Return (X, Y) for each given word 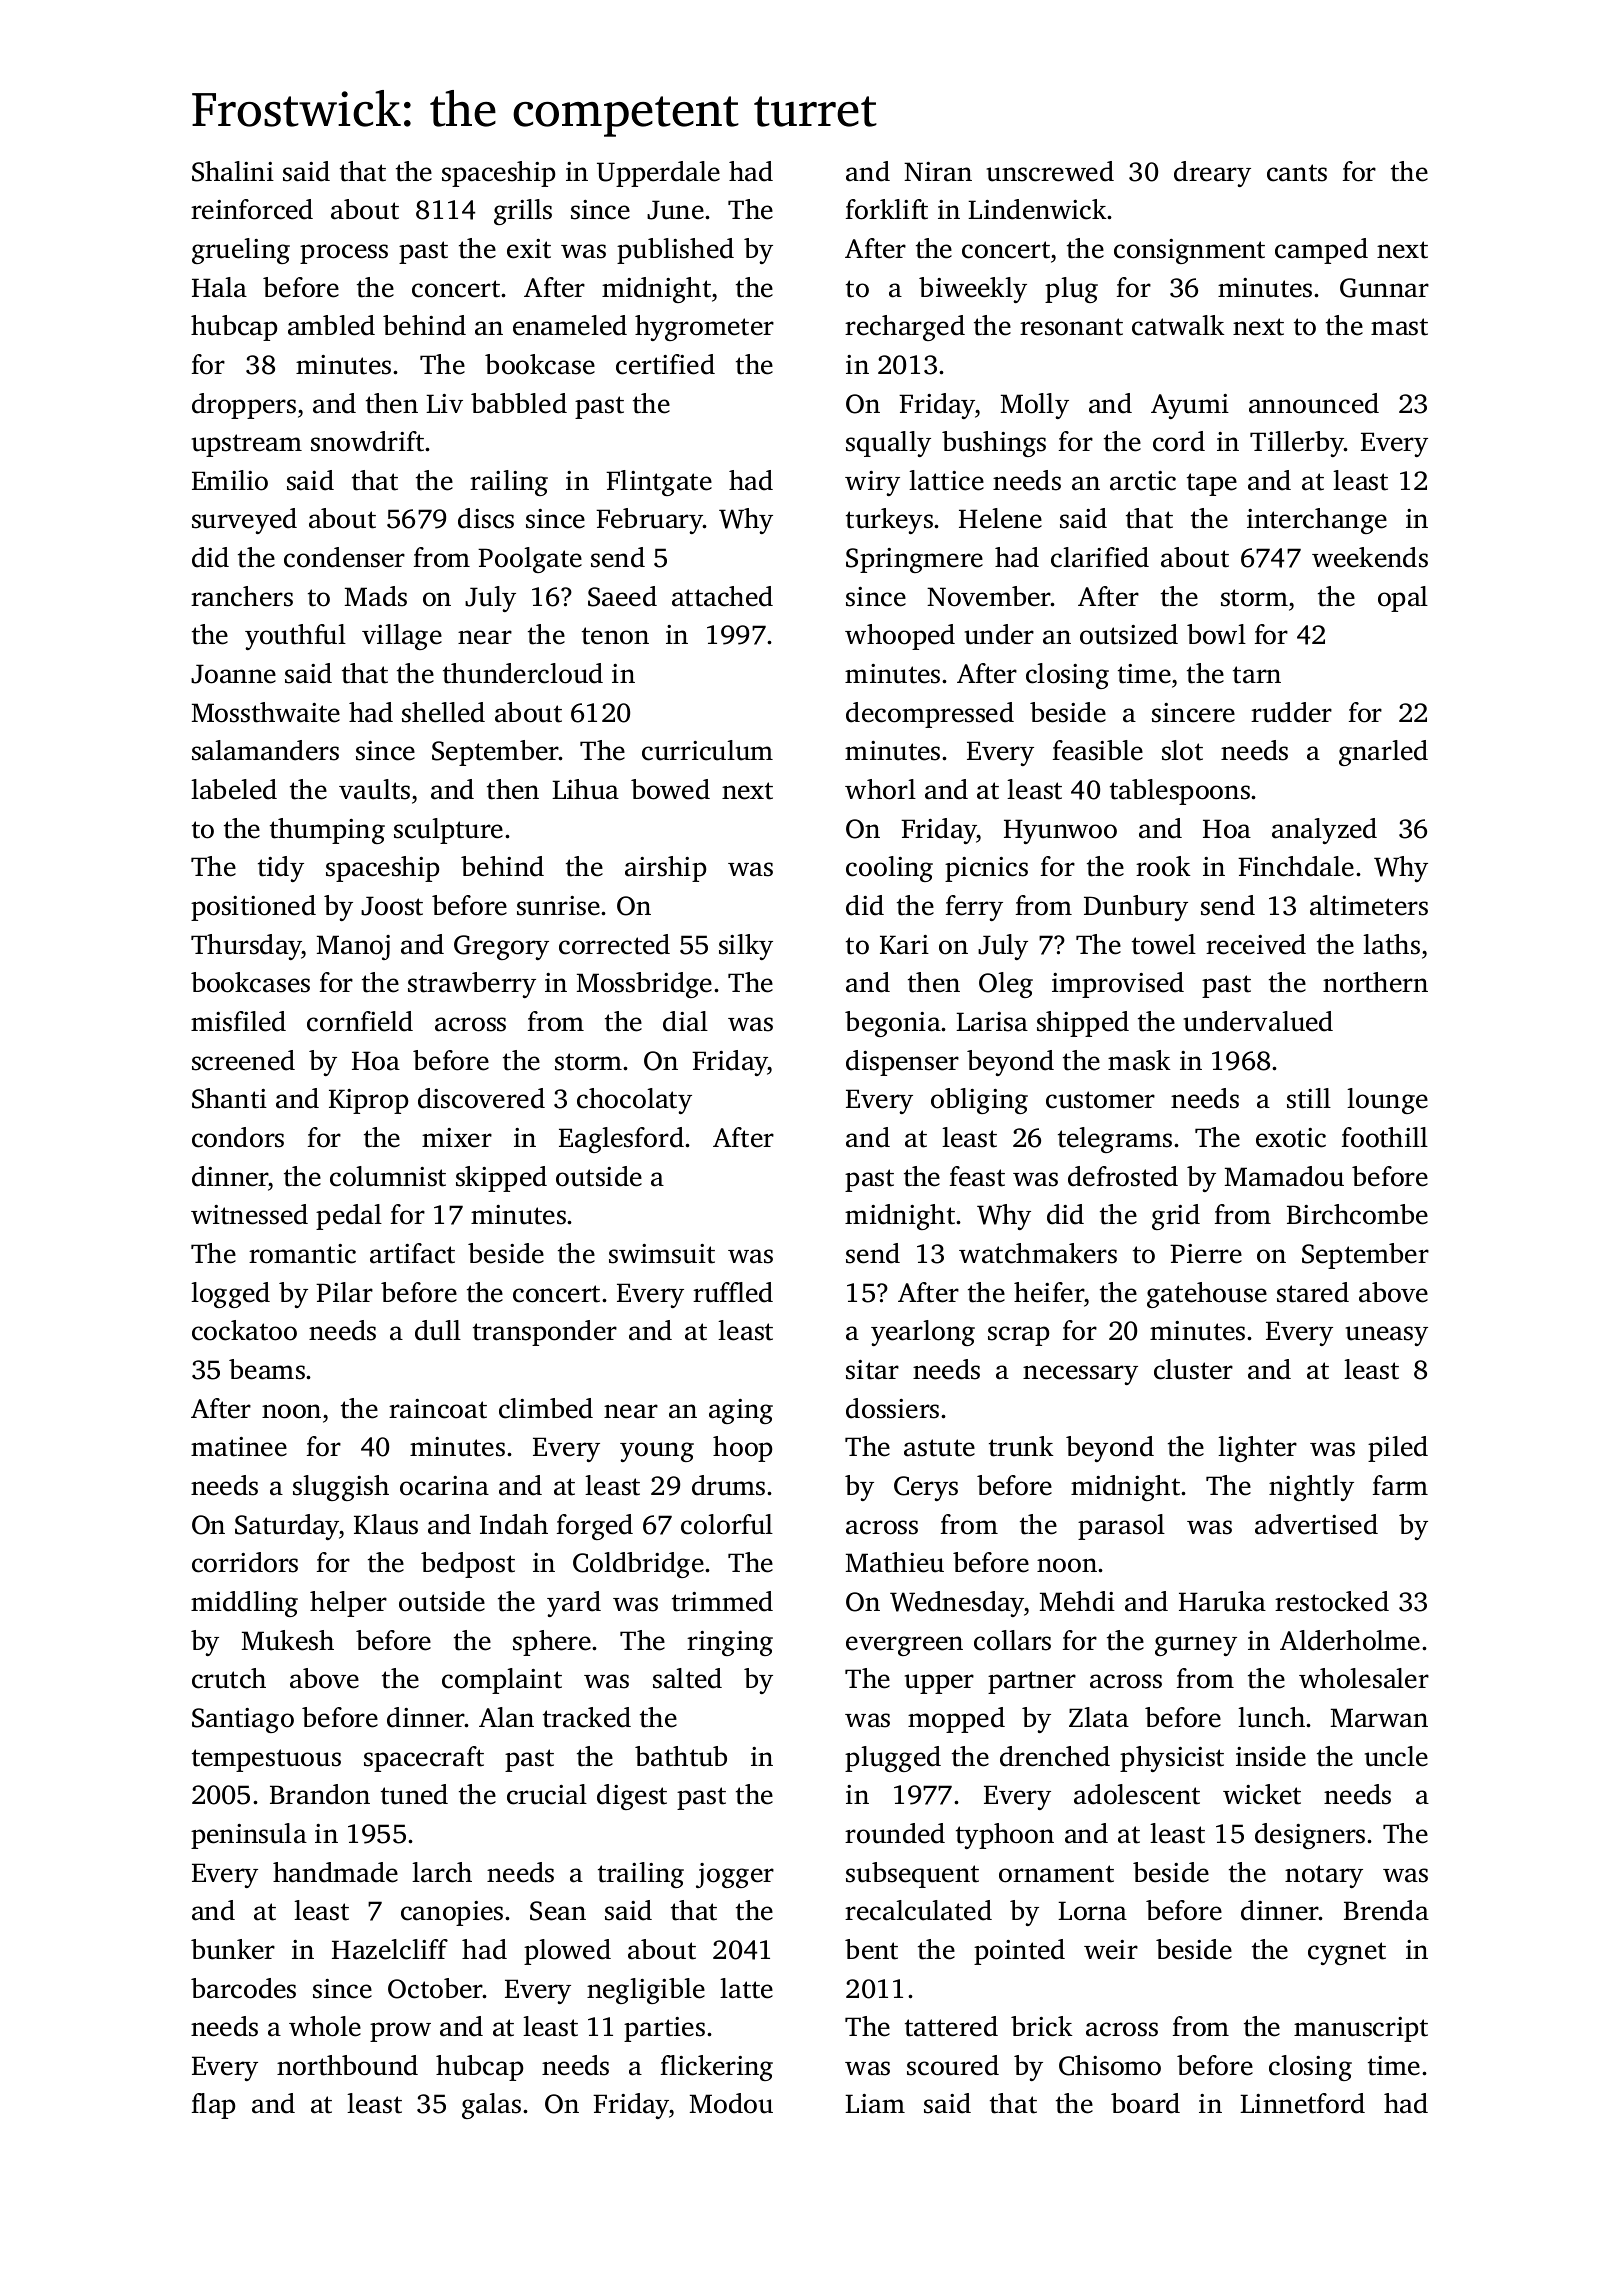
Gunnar (1384, 288)
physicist (1172, 1759)
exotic (1291, 1138)
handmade (335, 1872)
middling (244, 1604)
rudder (1291, 712)
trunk (1021, 1446)
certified (665, 364)
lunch (1271, 1717)
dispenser (902, 1063)
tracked (587, 1717)
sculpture (448, 831)
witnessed (249, 1214)
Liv (444, 403)
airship (665, 869)
